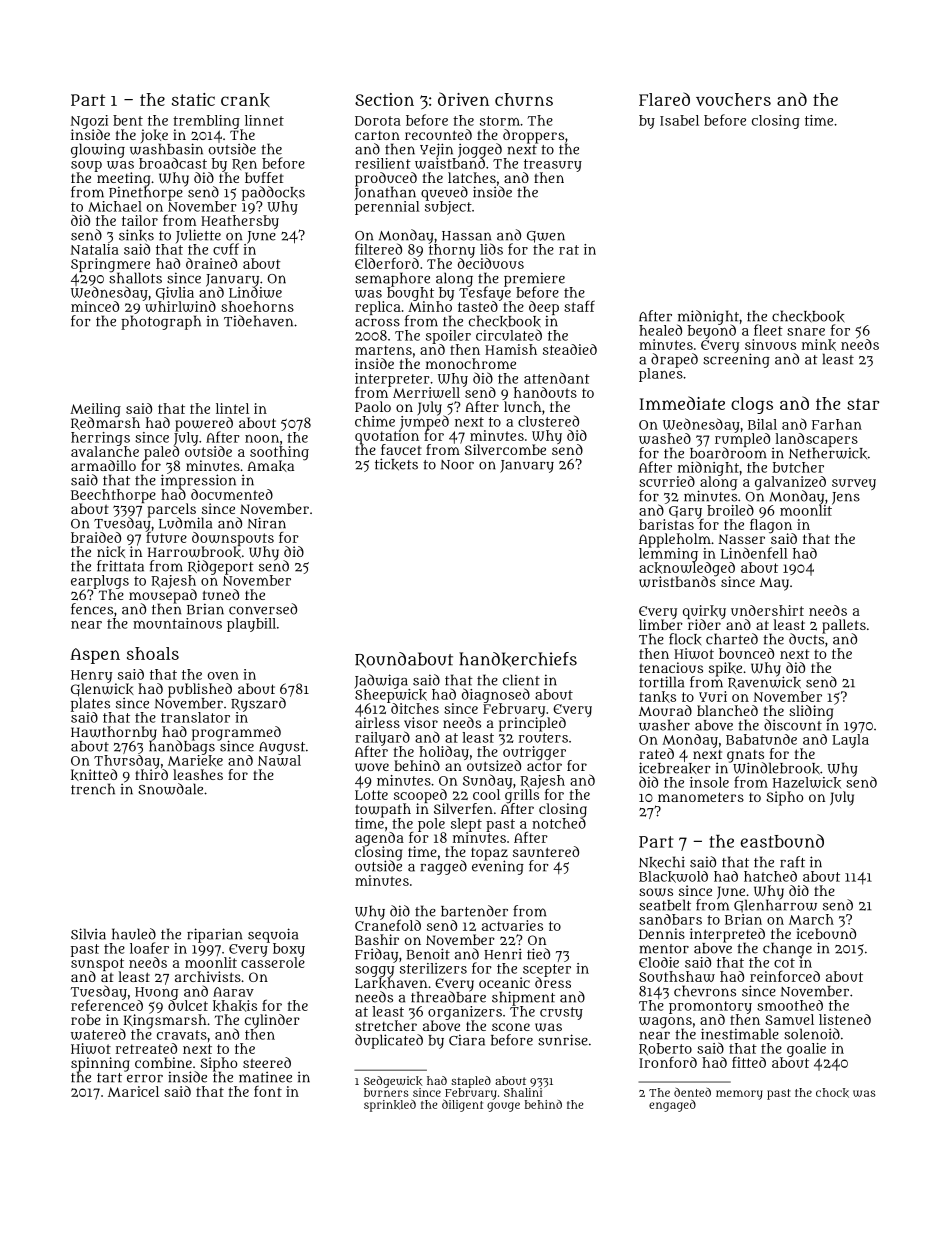 This document has width=952, height=1233. I want to click on Snowdale, so click(170, 789).
